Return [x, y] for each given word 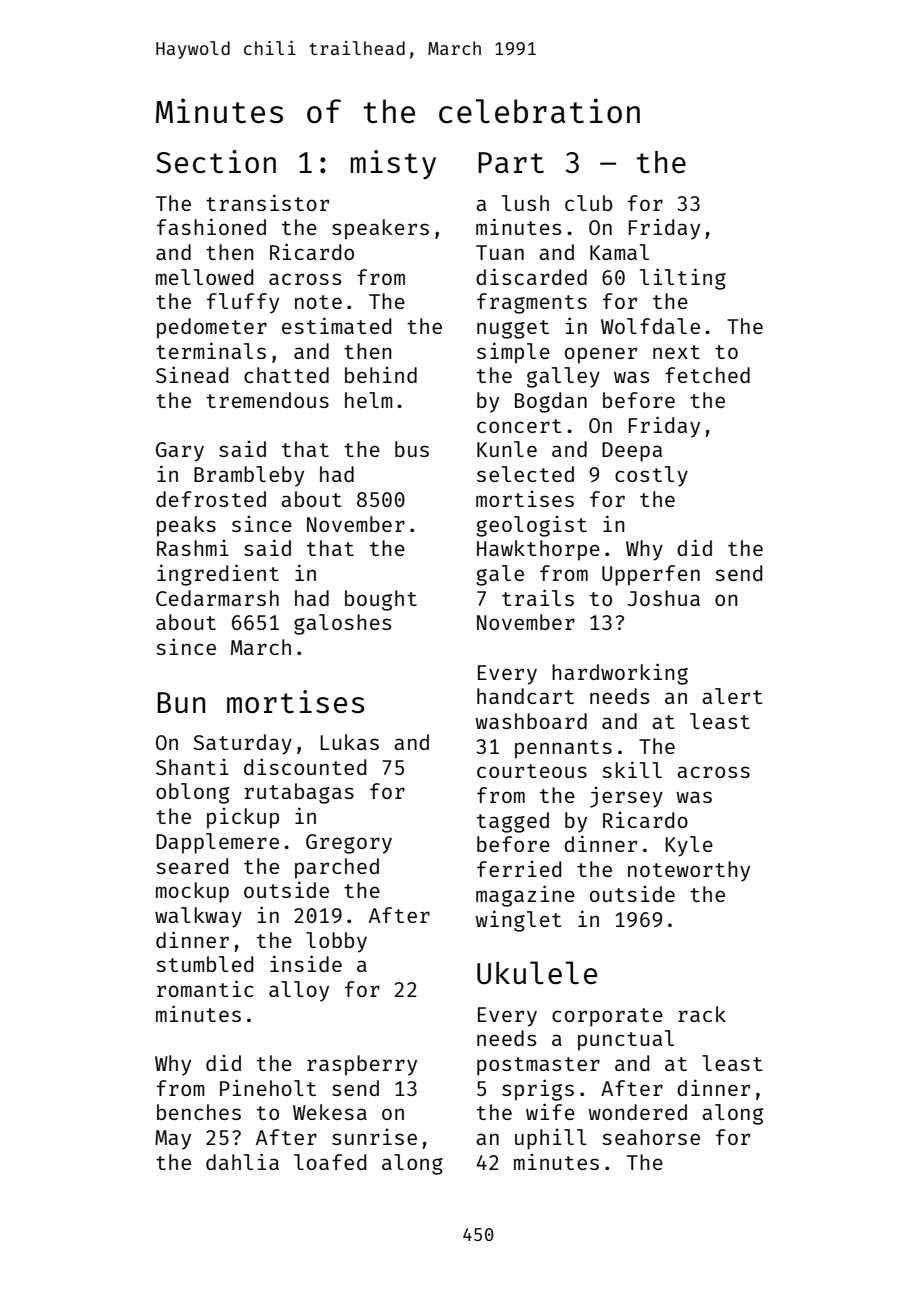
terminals [211, 350]
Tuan [500, 252]
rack [702, 1014]
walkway [198, 917]
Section [216, 162]
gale [500, 575]
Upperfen [651, 575]
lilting [683, 279]
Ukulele [537, 972]
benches [199, 1112]
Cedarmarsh [217, 598]
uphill [551, 1139]
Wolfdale [650, 326]
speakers [380, 229]
